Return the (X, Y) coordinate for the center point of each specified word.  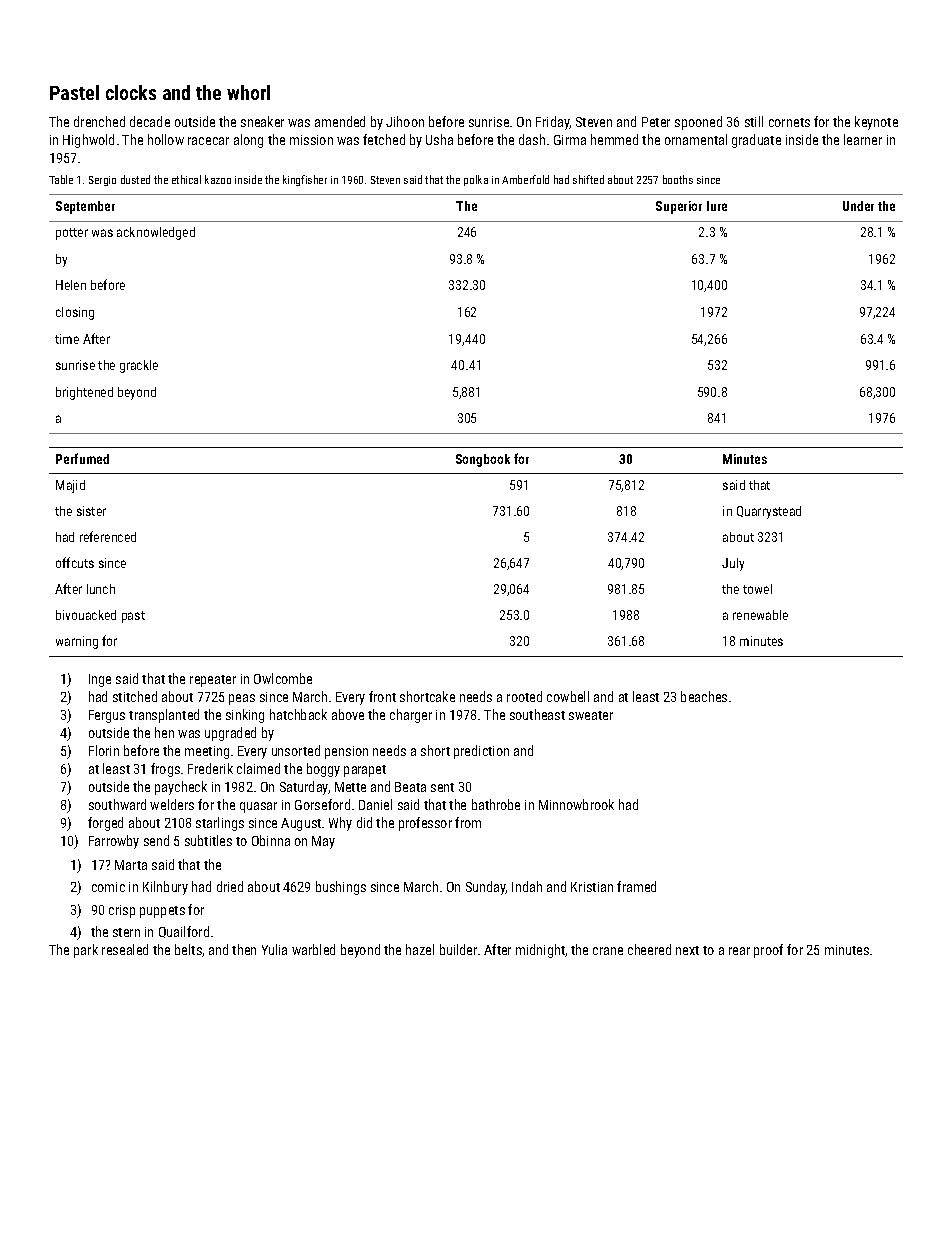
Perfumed (82, 458)
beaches (704, 696)
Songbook (483, 460)
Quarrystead (769, 512)
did (364, 822)
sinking (245, 716)
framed (636, 886)
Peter (656, 122)
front (382, 696)
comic (108, 887)
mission (311, 140)
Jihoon (405, 121)
